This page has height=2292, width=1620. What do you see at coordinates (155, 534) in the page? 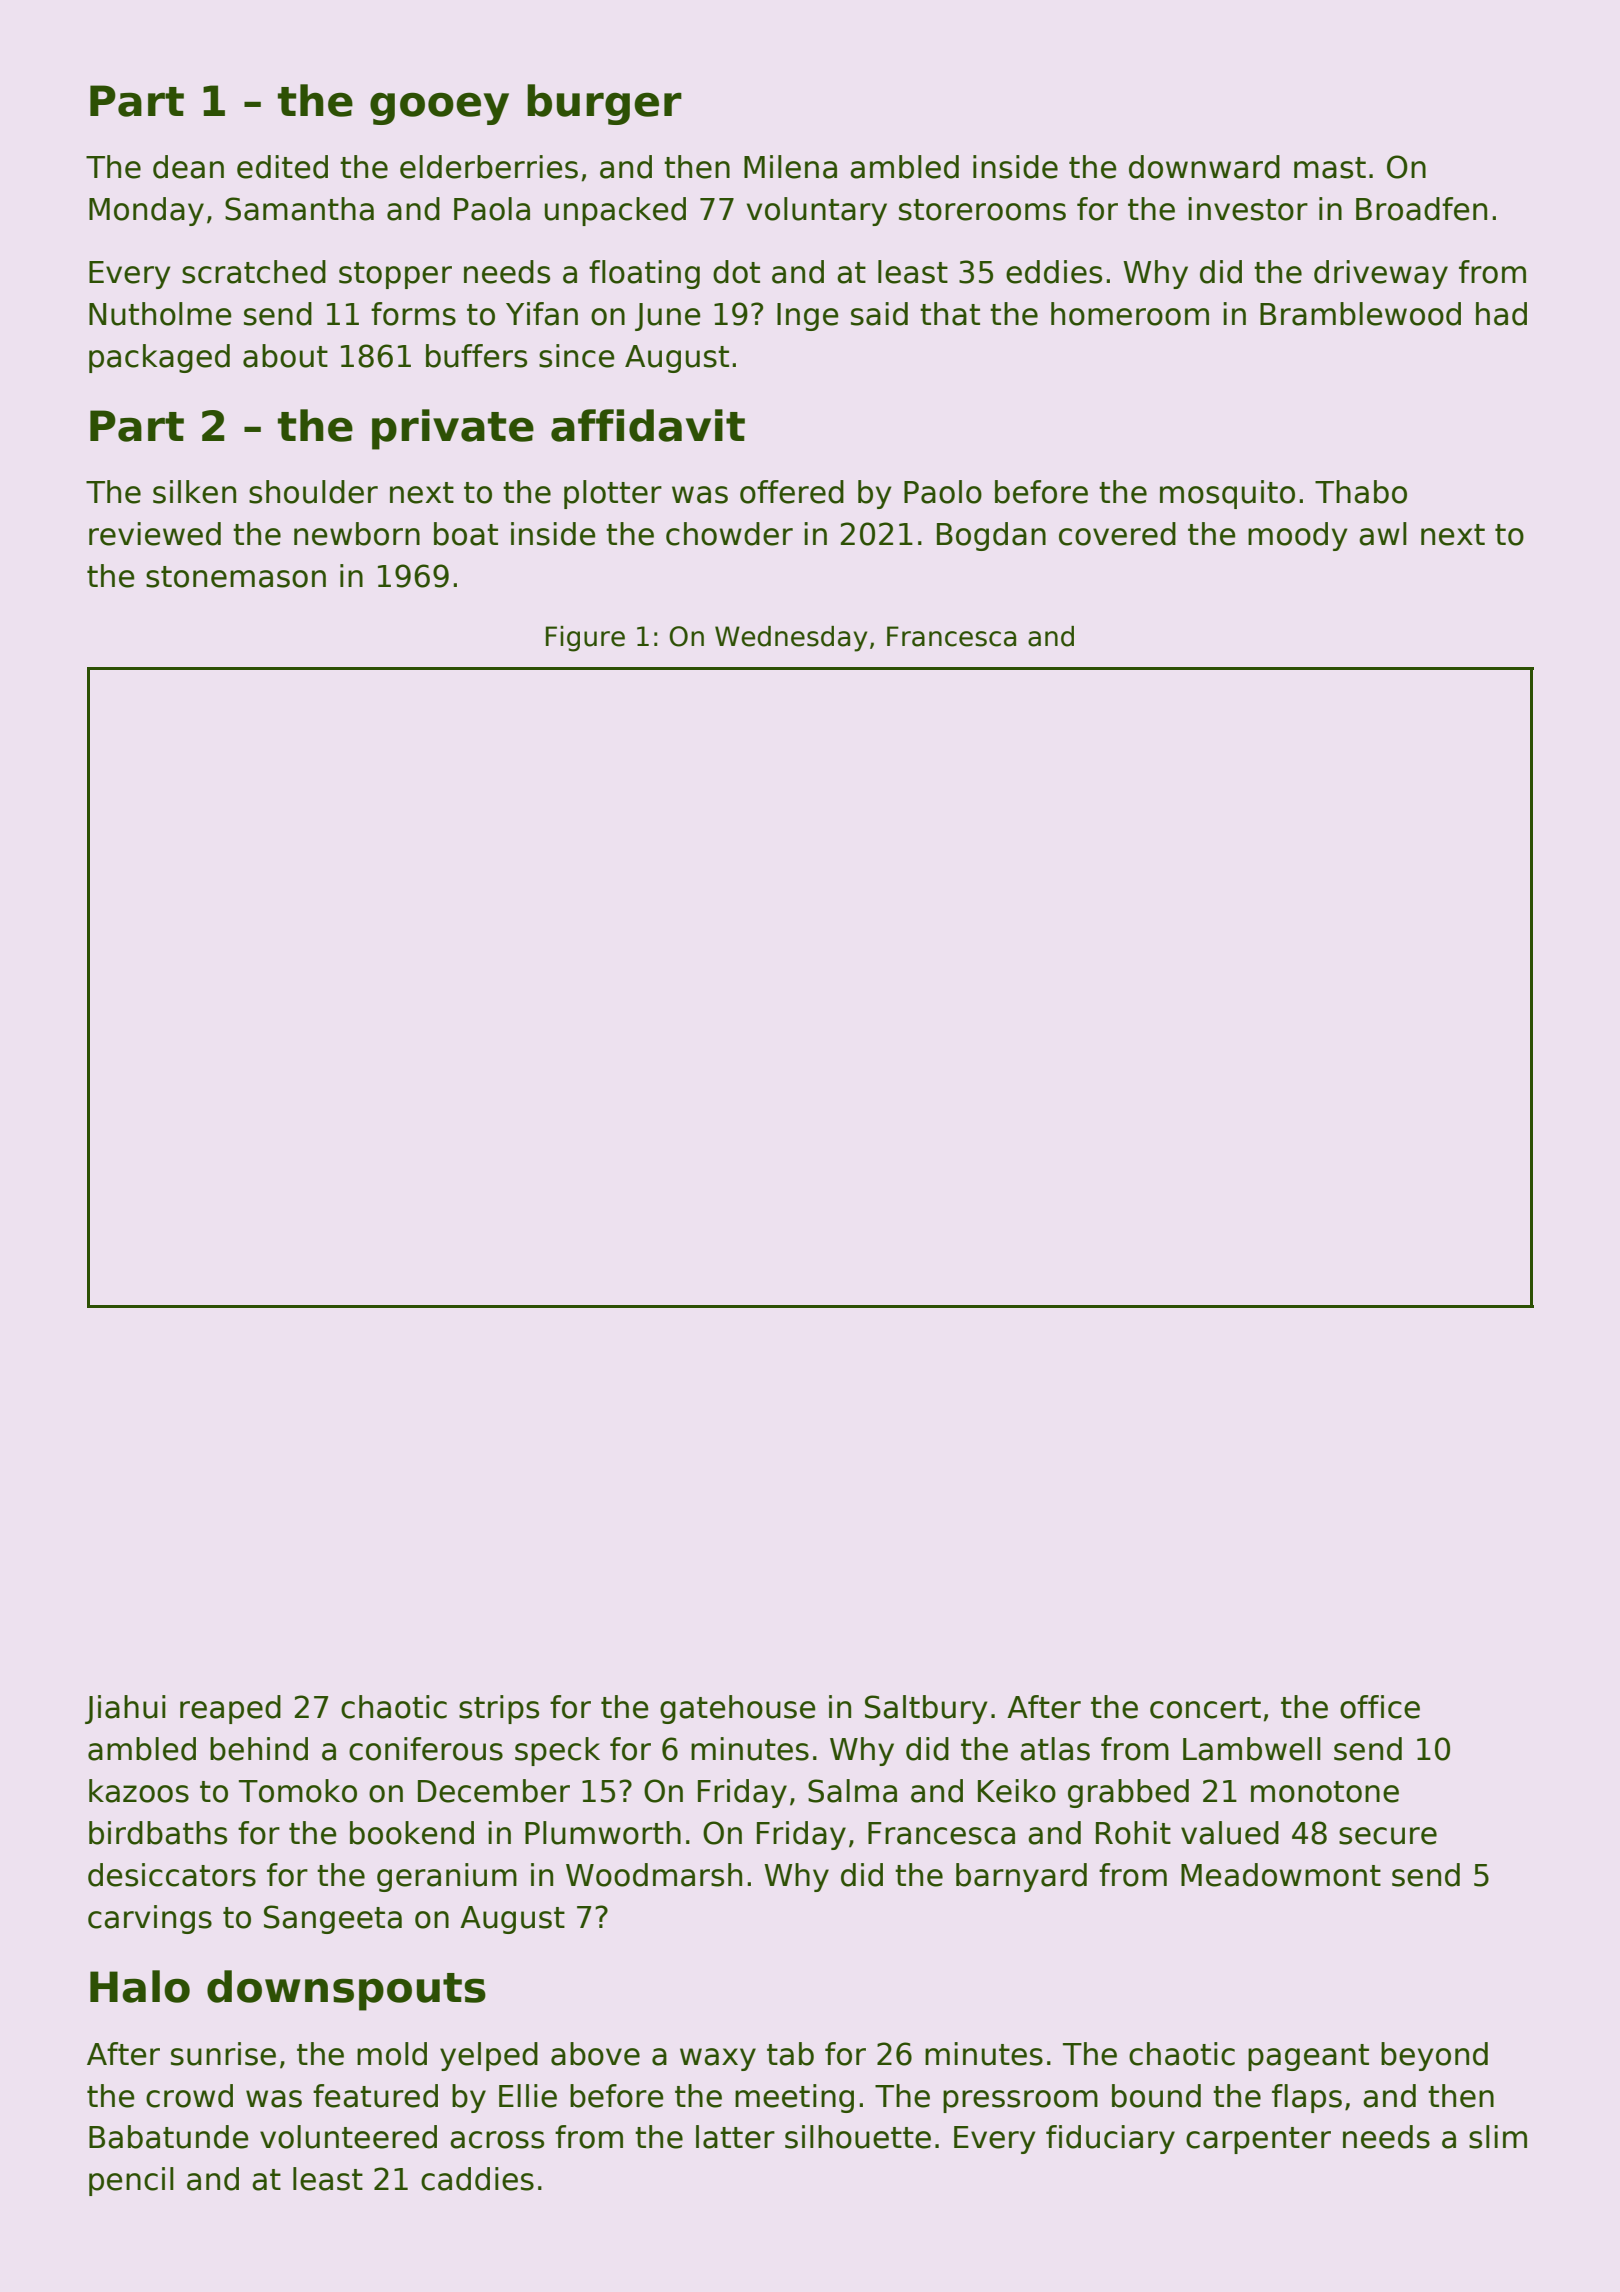
I see `reviewed` at bounding box center [155, 534].
